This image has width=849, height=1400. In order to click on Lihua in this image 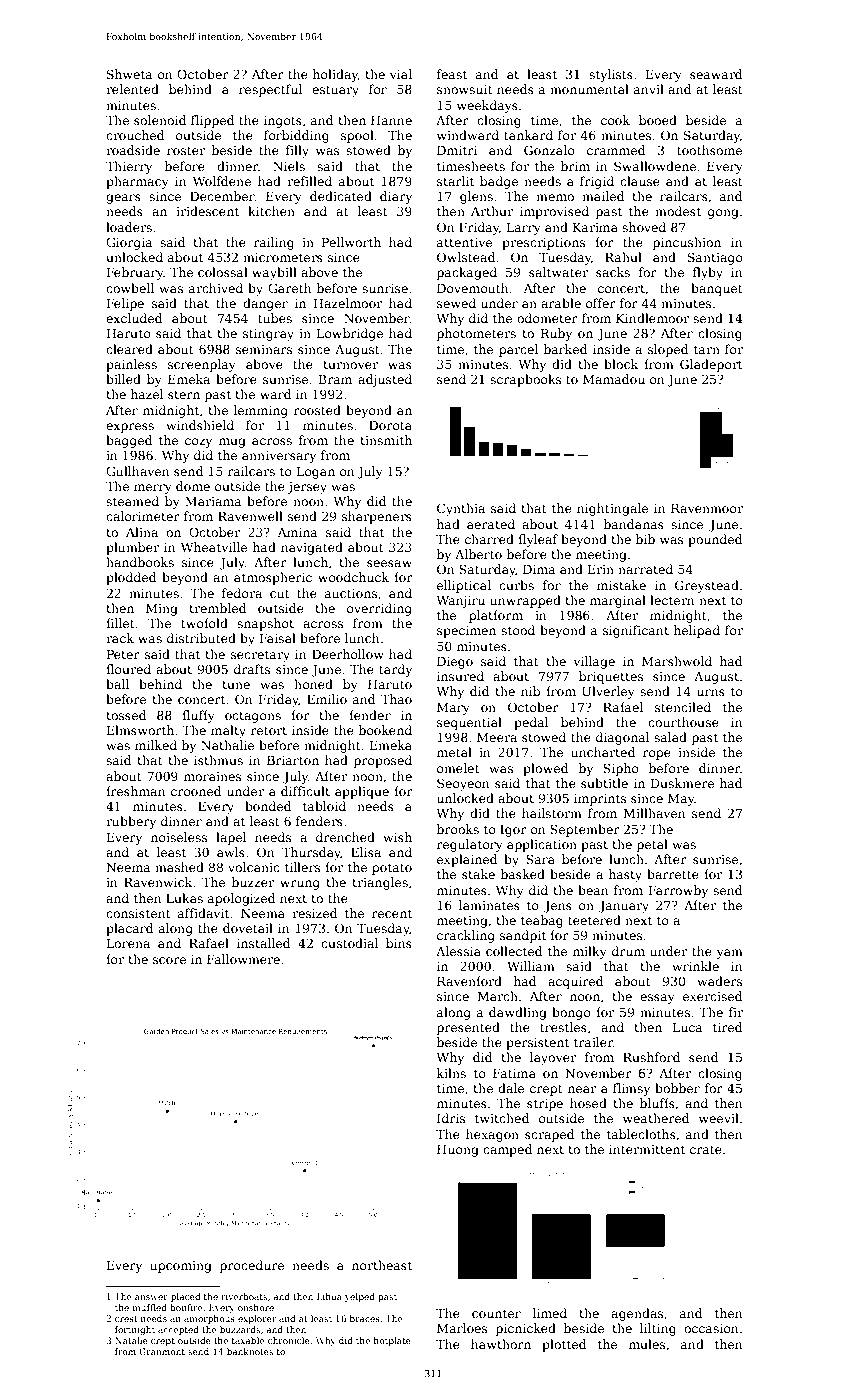, I will do `click(329, 1296)`.
